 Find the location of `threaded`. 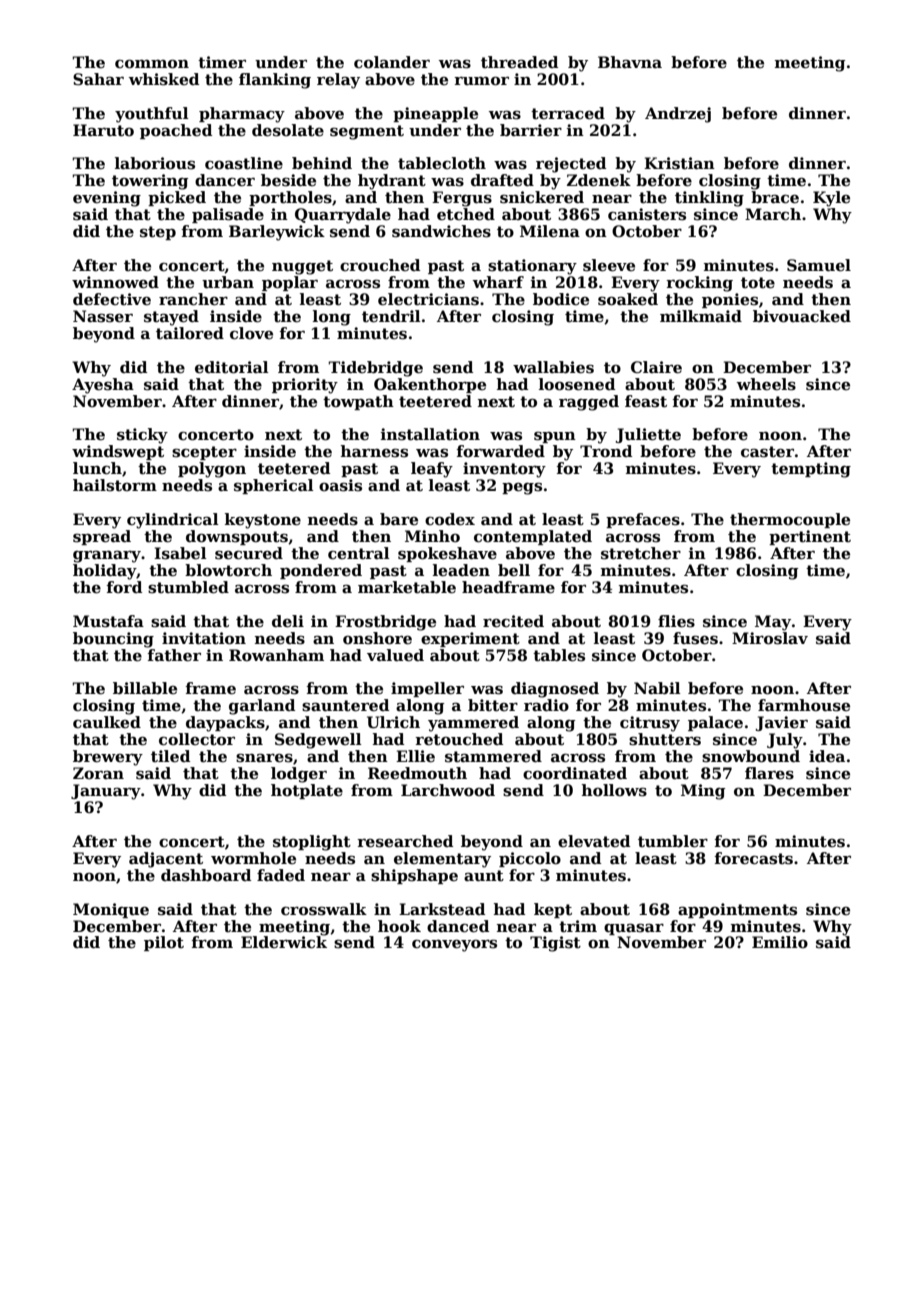

threaded is located at coordinates (519, 62).
